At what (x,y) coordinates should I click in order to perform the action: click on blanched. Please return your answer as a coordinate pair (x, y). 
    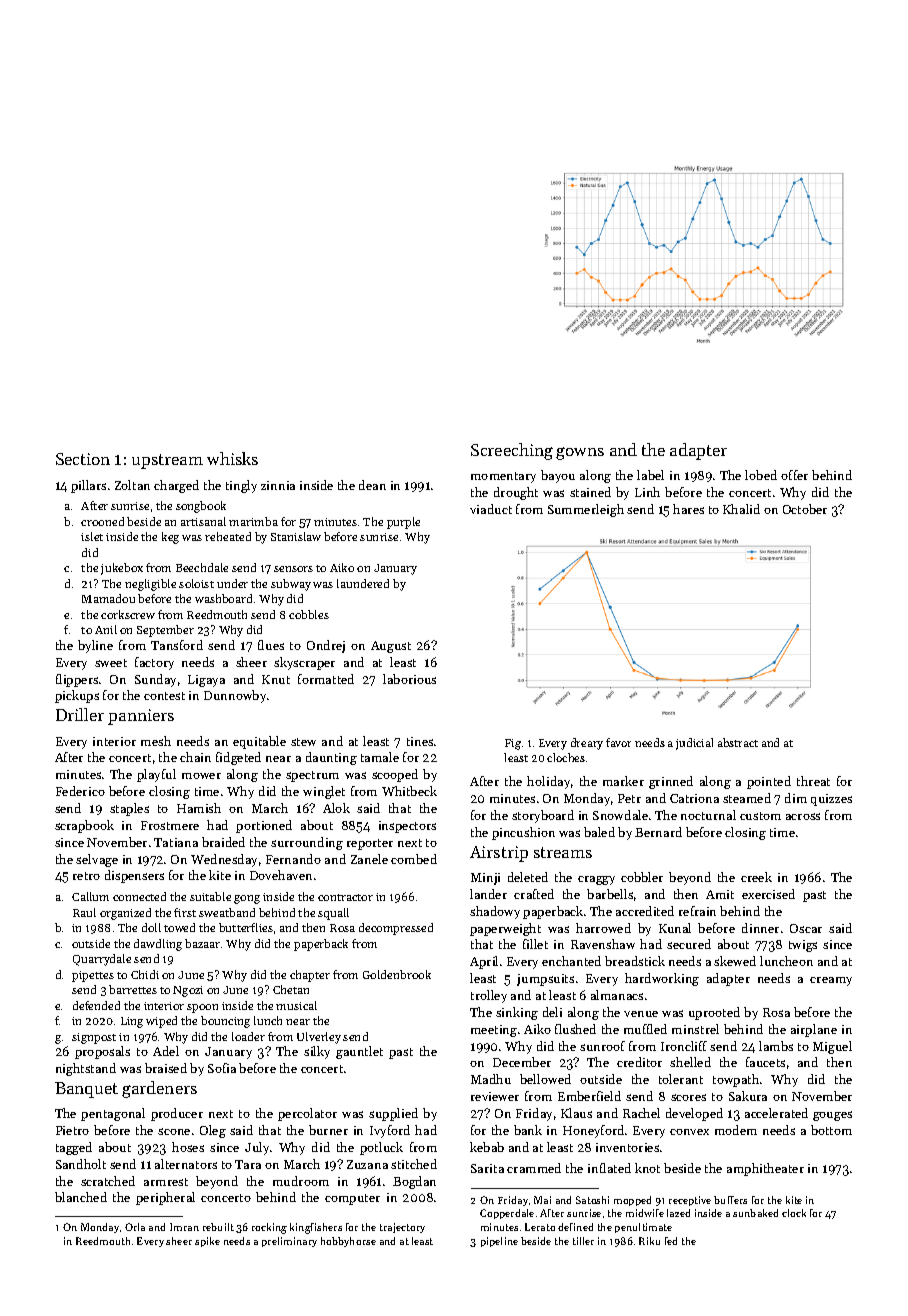
    Looking at the image, I should click on (81, 1197).
